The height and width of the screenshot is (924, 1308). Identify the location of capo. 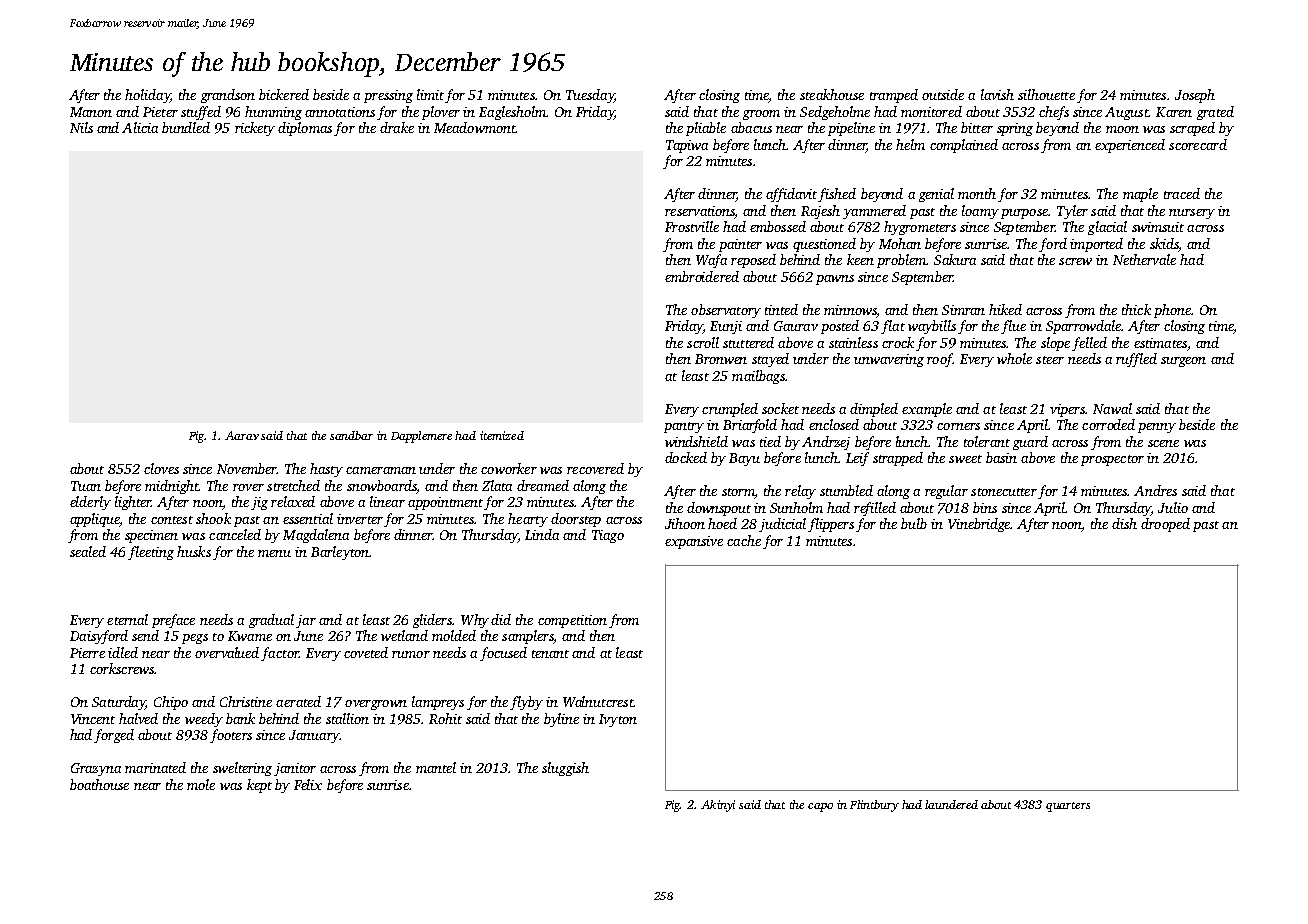
(820, 807).
